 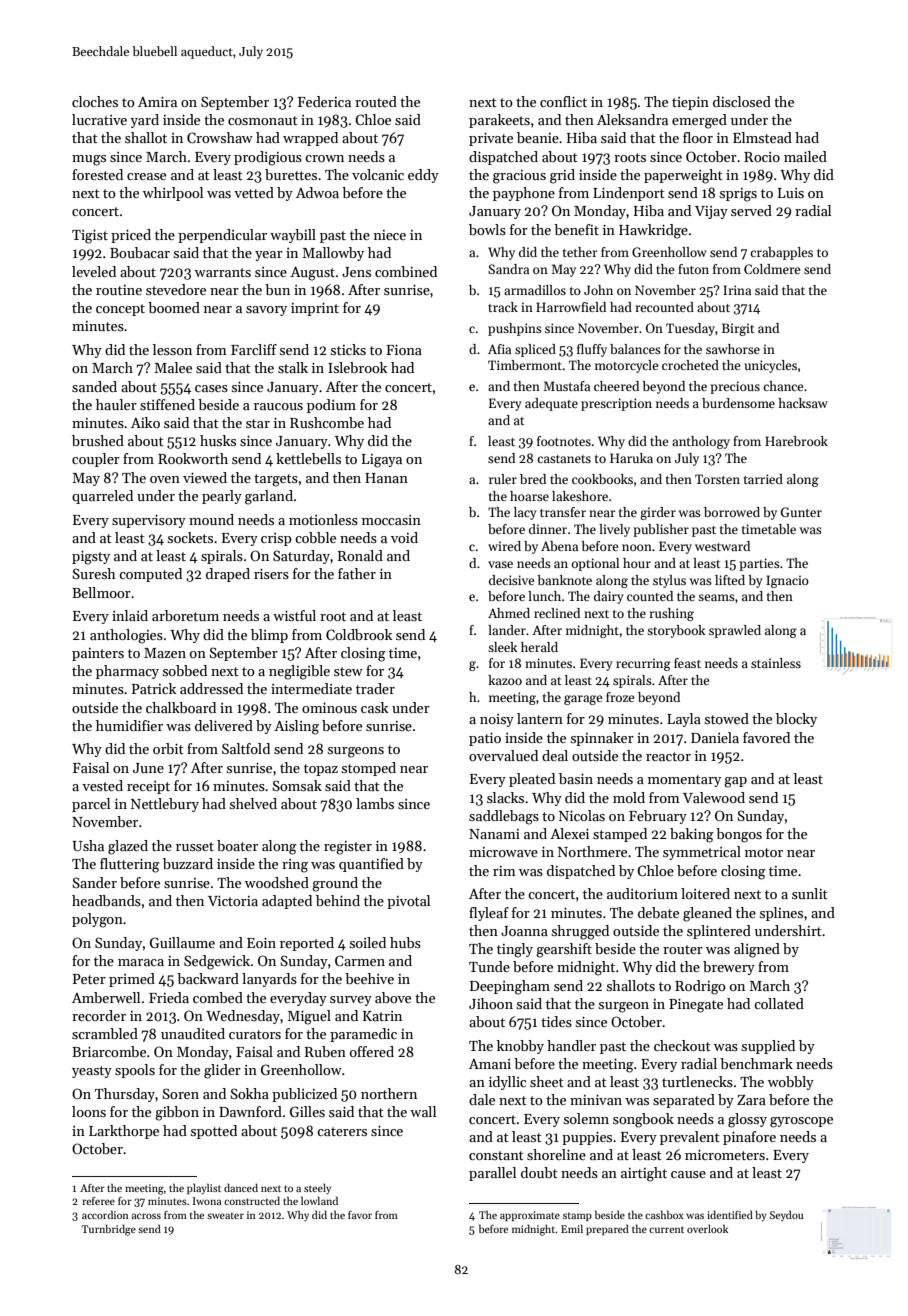 I want to click on cloches, so click(x=95, y=101).
